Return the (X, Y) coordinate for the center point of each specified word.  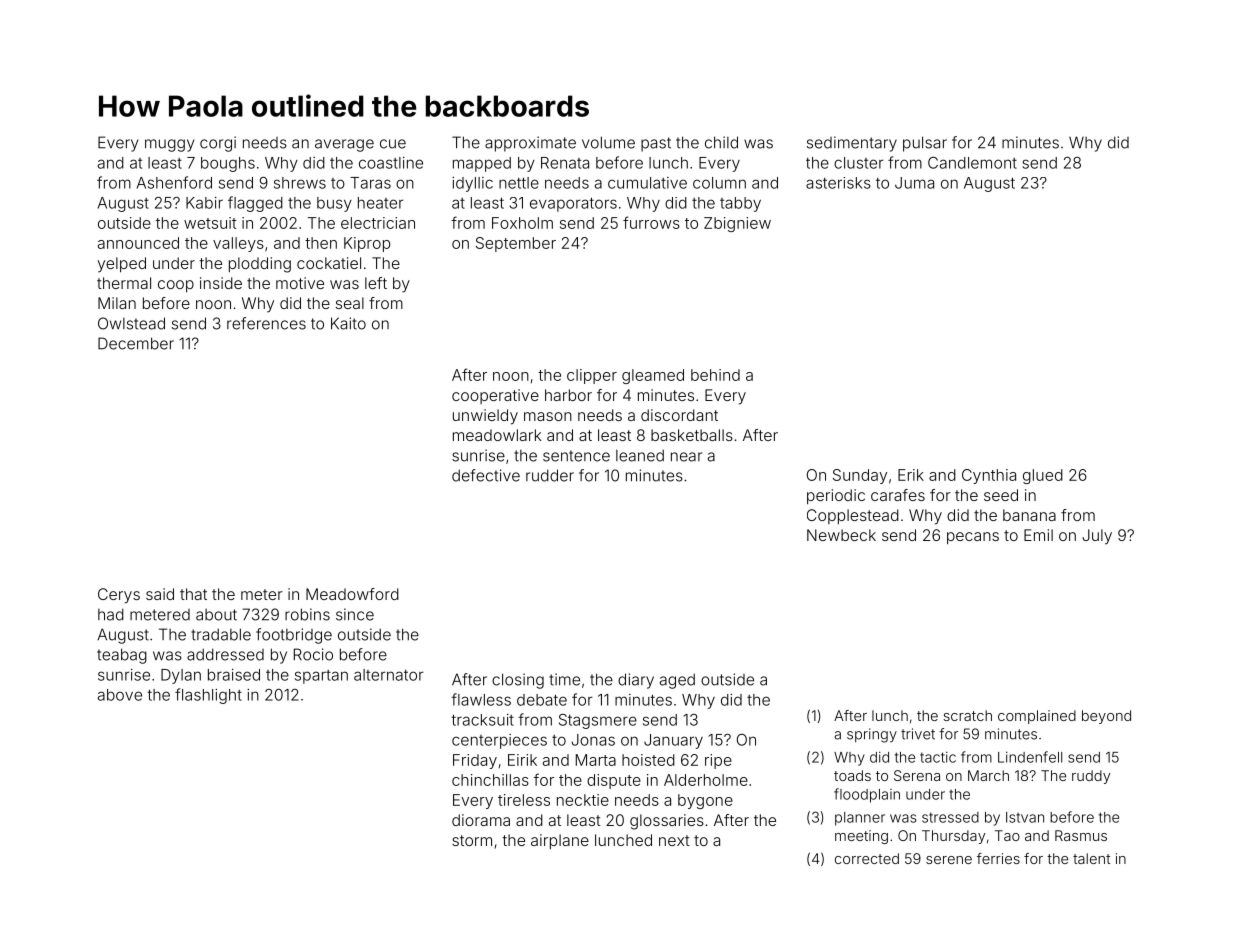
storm (472, 840)
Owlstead (131, 323)
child (721, 142)
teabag (122, 656)
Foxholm (522, 223)
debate (542, 700)
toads (852, 775)
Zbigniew (737, 224)
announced (138, 243)
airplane (560, 841)
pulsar (925, 144)
